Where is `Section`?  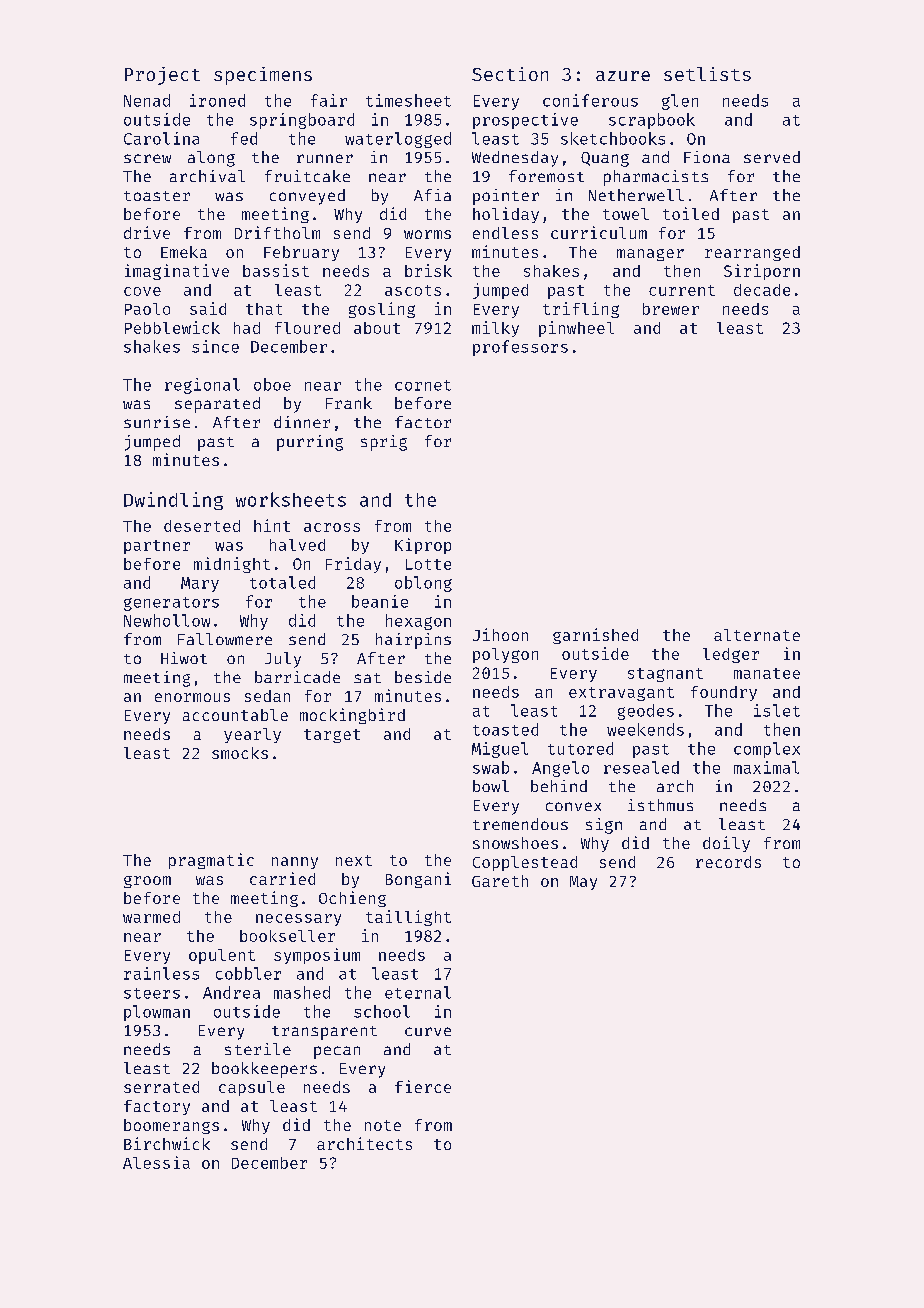
Section is located at coordinates (510, 74).
